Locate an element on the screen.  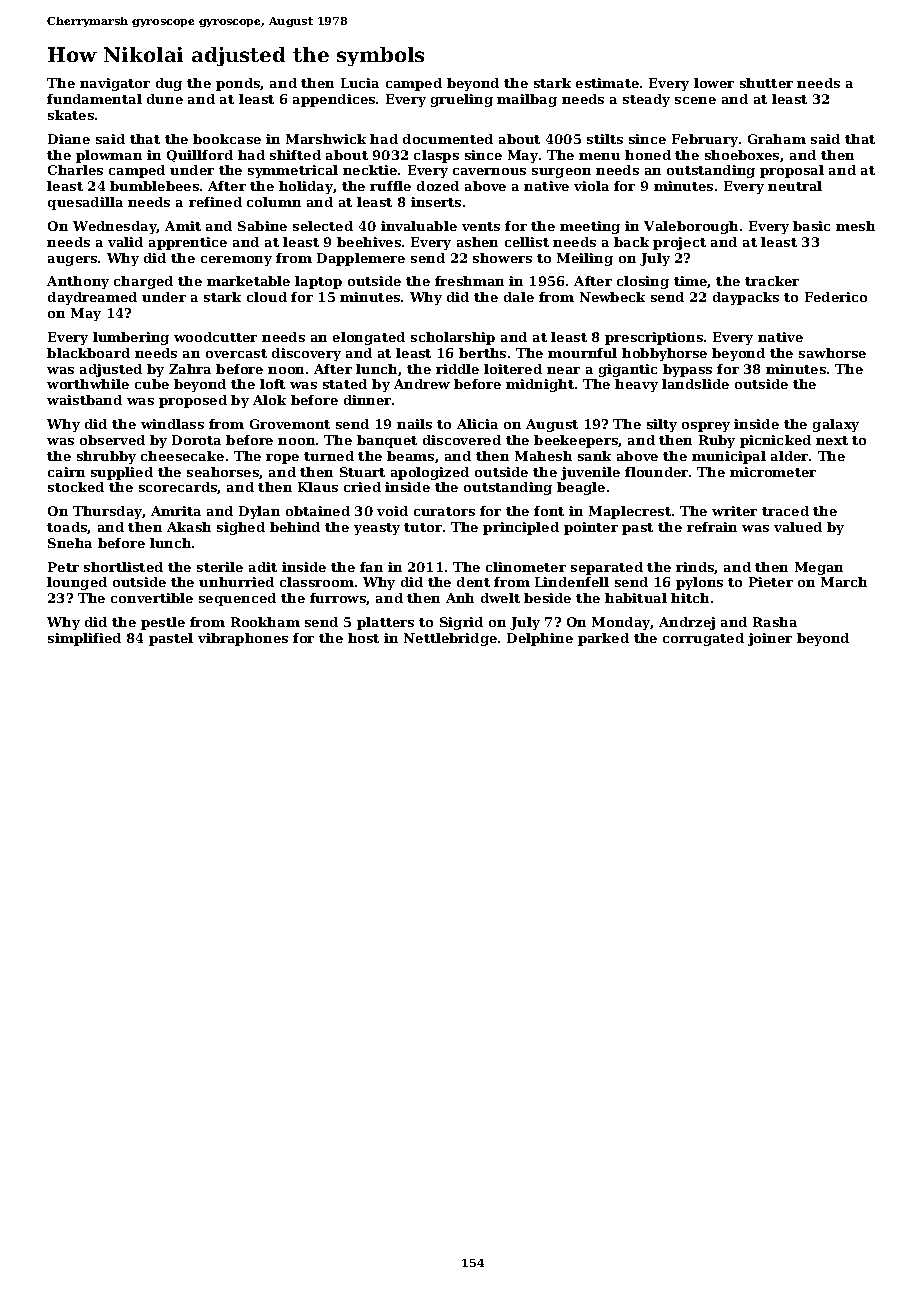
lower is located at coordinates (714, 83).
